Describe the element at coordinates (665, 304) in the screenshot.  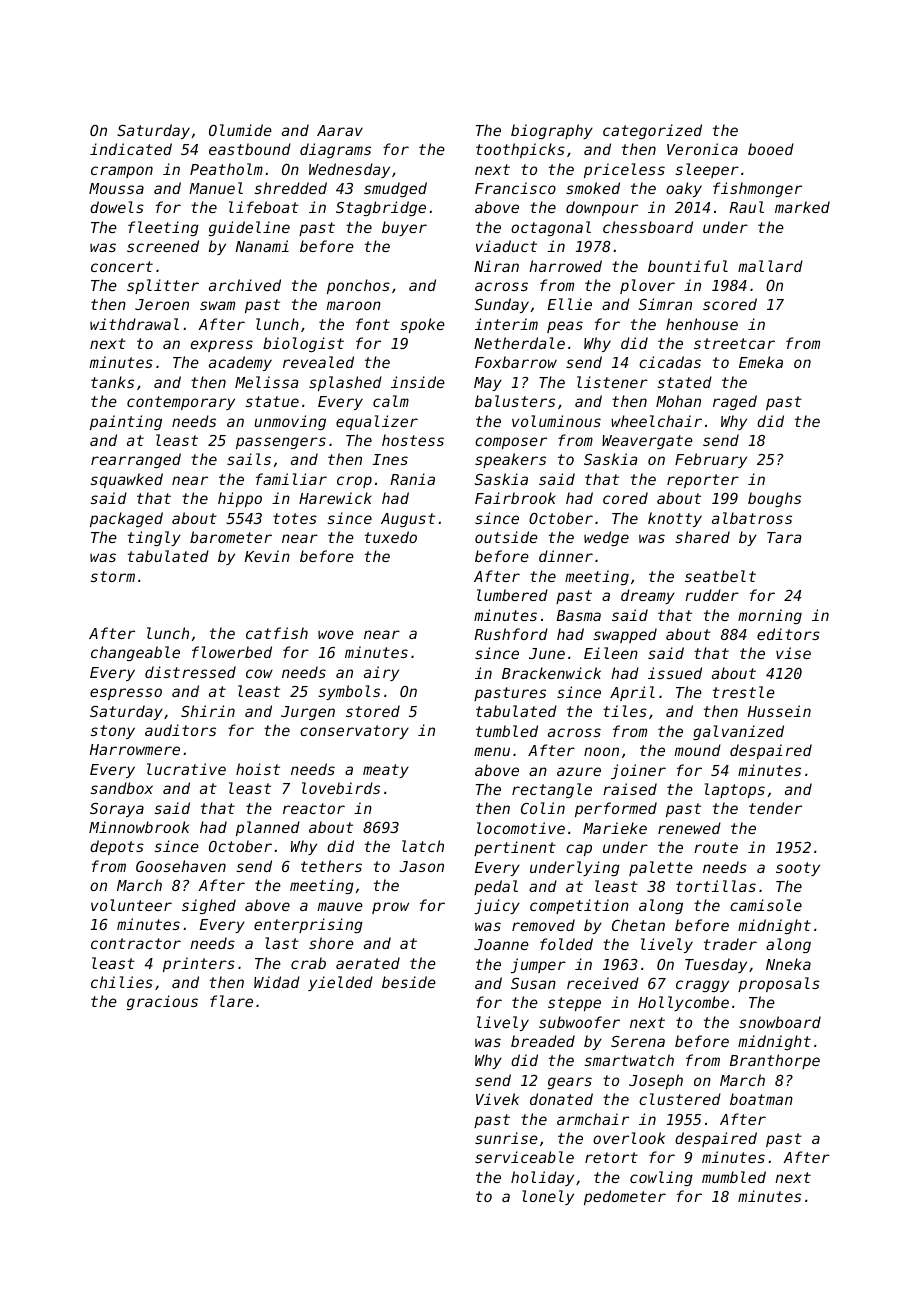
I see `Simran` at that location.
